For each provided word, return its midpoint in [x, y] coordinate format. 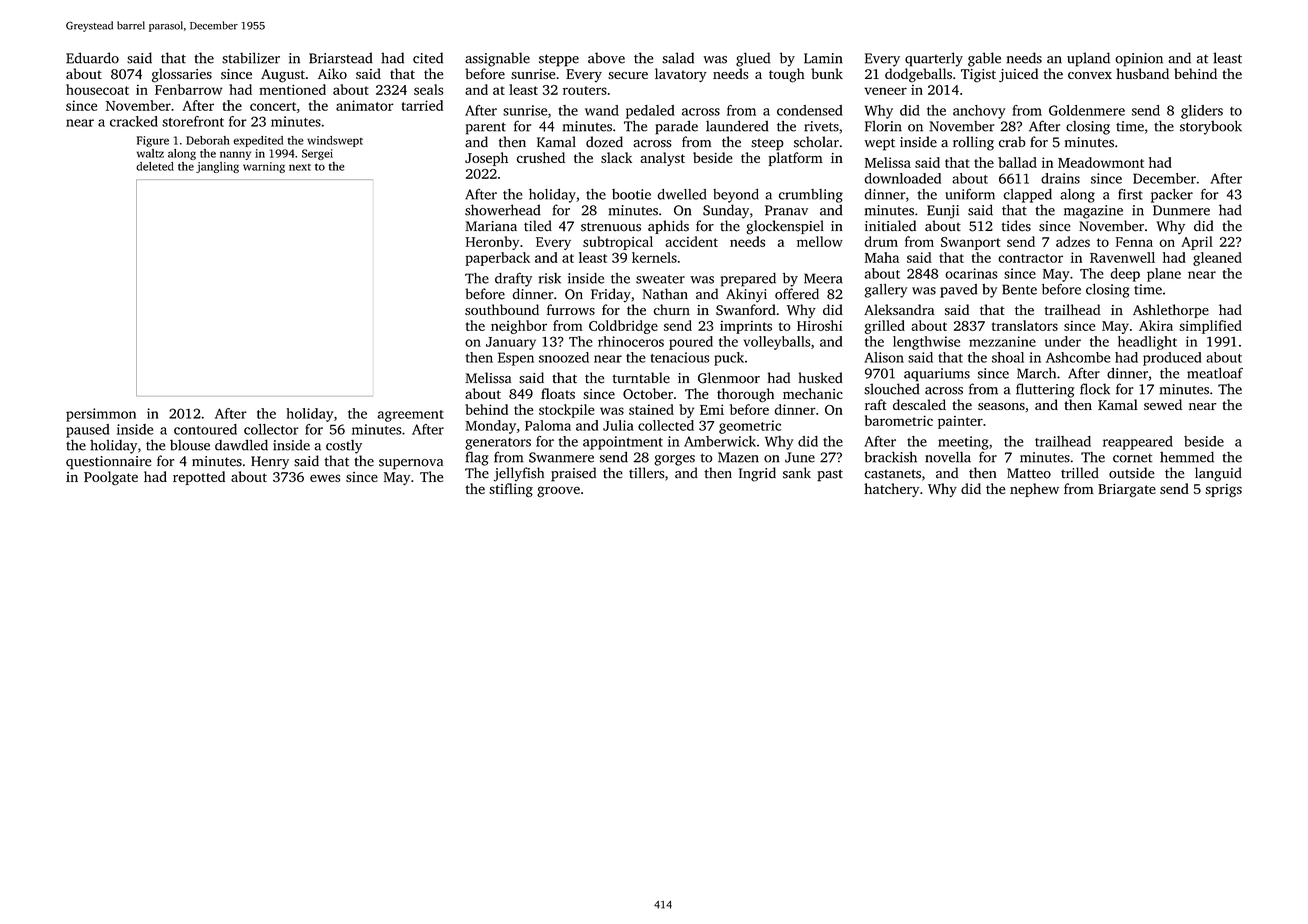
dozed [604, 142]
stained [651, 409]
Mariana [491, 226]
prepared [748, 280]
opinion [1139, 60]
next [300, 167]
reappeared [1138, 443]
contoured [205, 429]
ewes [325, 478]
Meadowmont [1101, 162]
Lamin [823, 58]
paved [958, 291]
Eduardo [92, 58]
